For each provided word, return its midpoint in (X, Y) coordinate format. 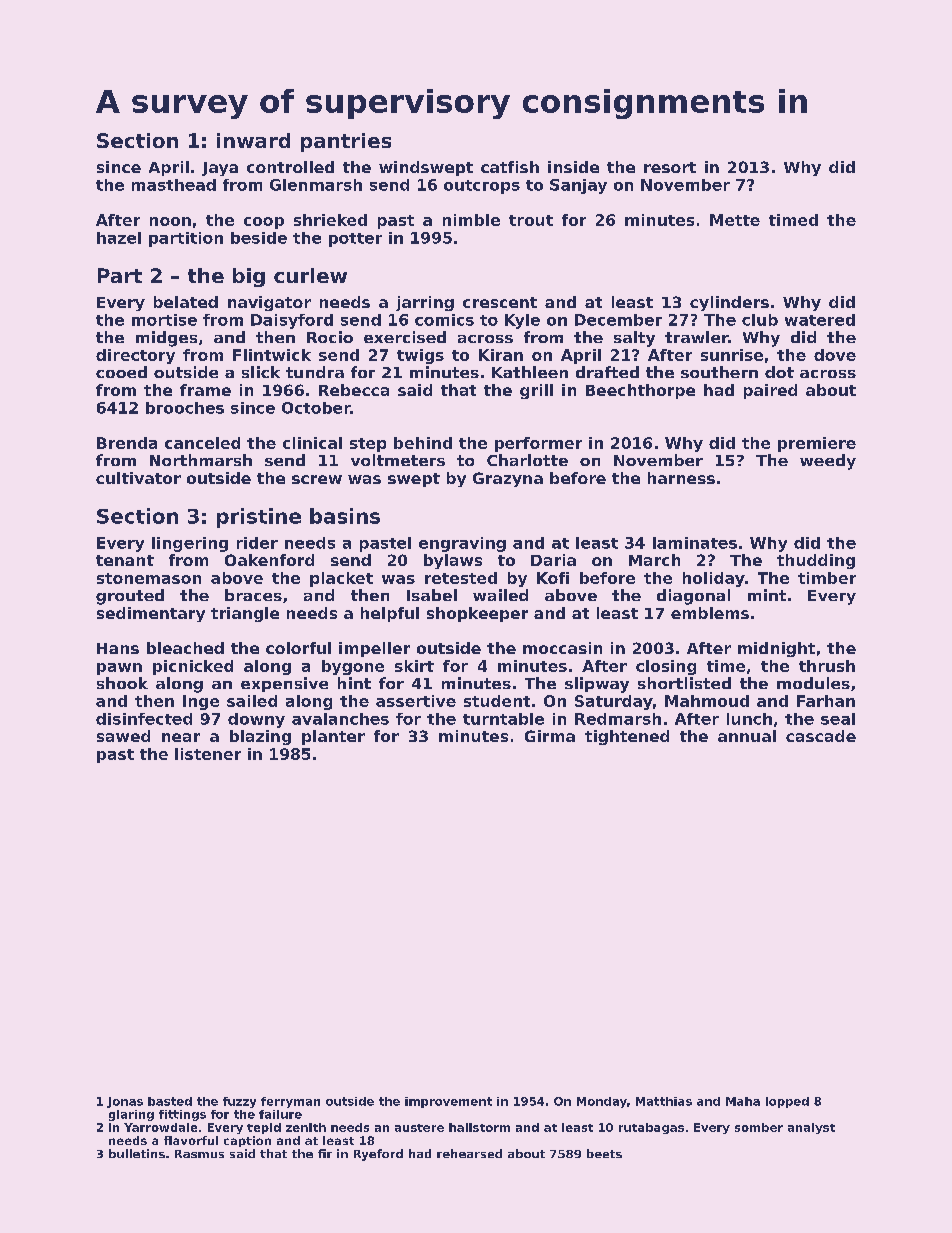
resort (670, 167)
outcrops (482, 187)
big (249, 277)
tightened (627, 737)
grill (536, 391)
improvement (448, 1102)
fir (325, 1153)
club (760, 320)
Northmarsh (201, 460)
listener (208, 754)
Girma (550, 736)
